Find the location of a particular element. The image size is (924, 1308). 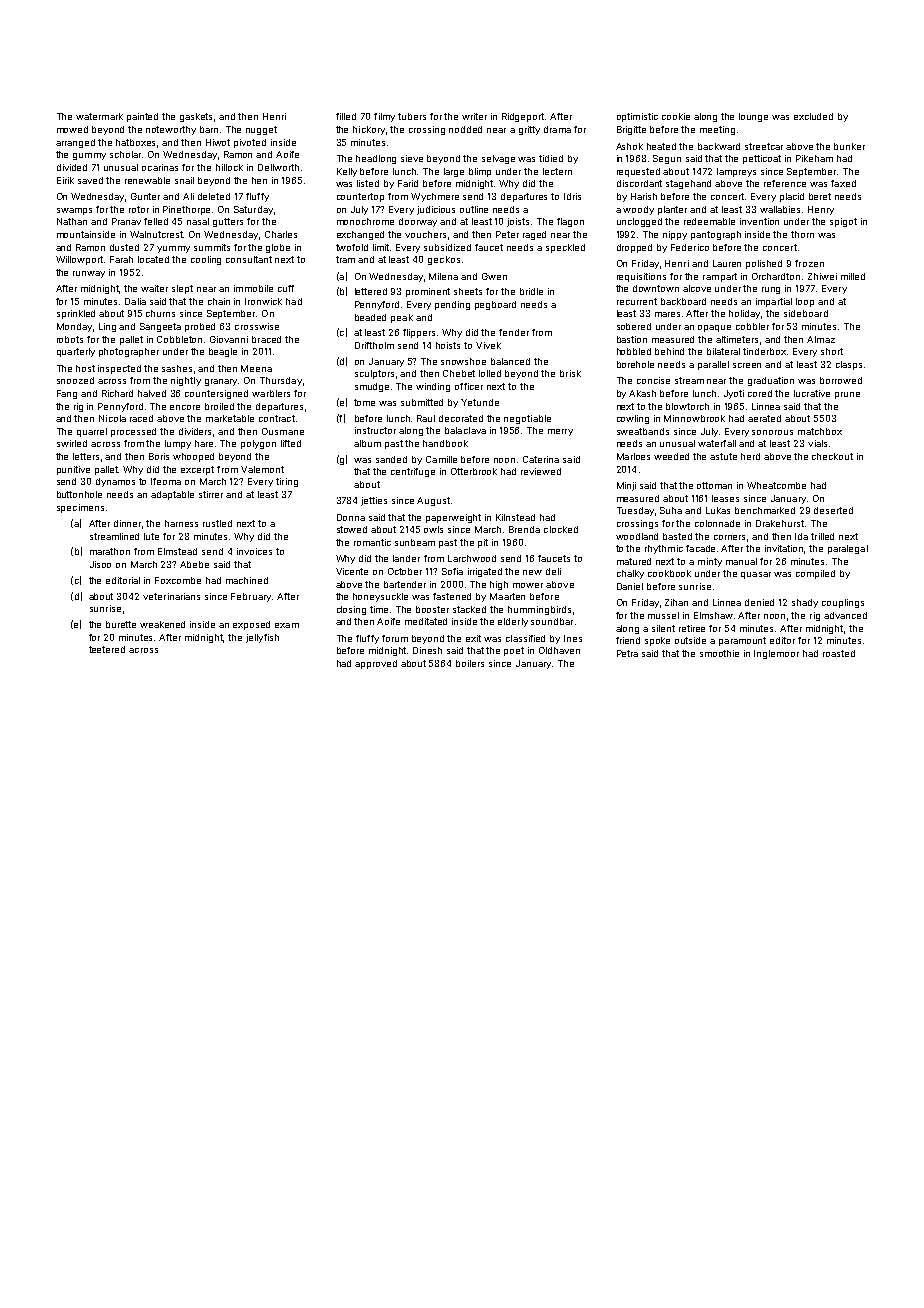

painted is located at coordinates (142, 117).
